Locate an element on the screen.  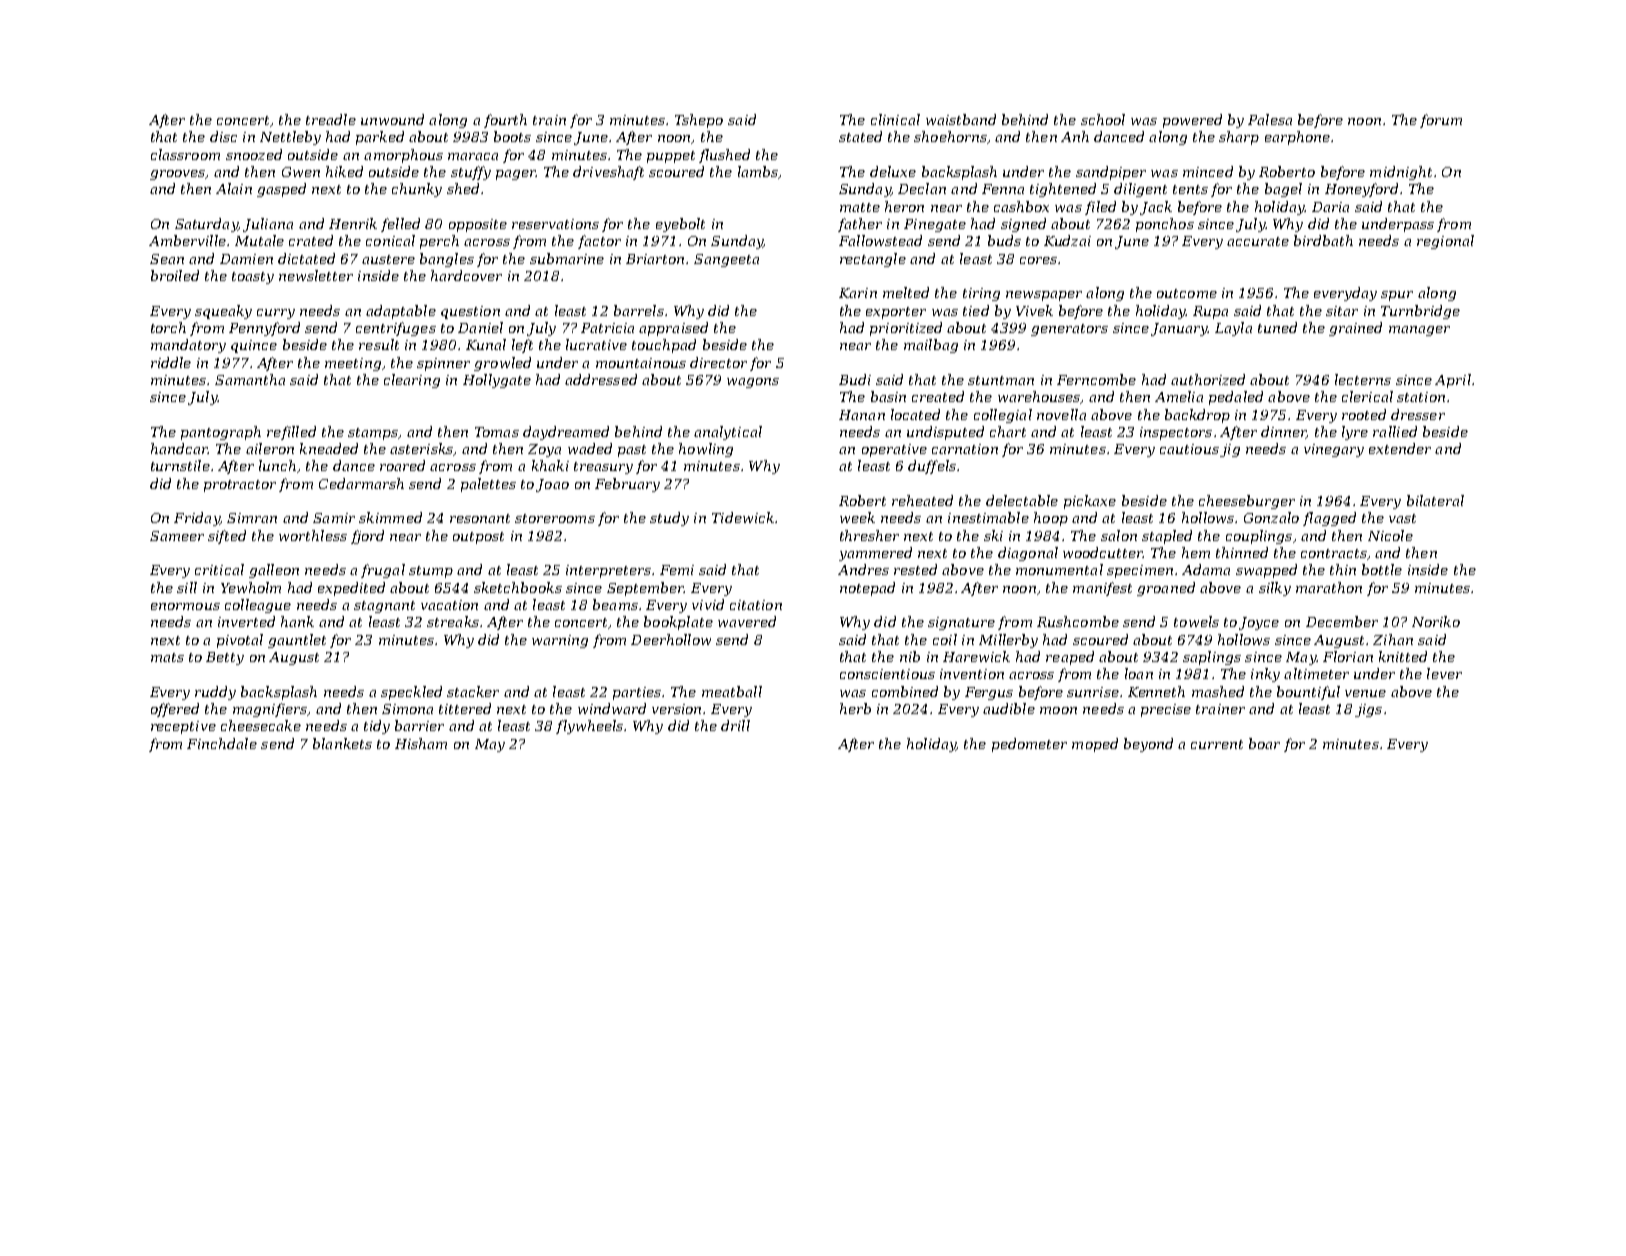
Gonzalo is located at coordinates (1271, 517).
